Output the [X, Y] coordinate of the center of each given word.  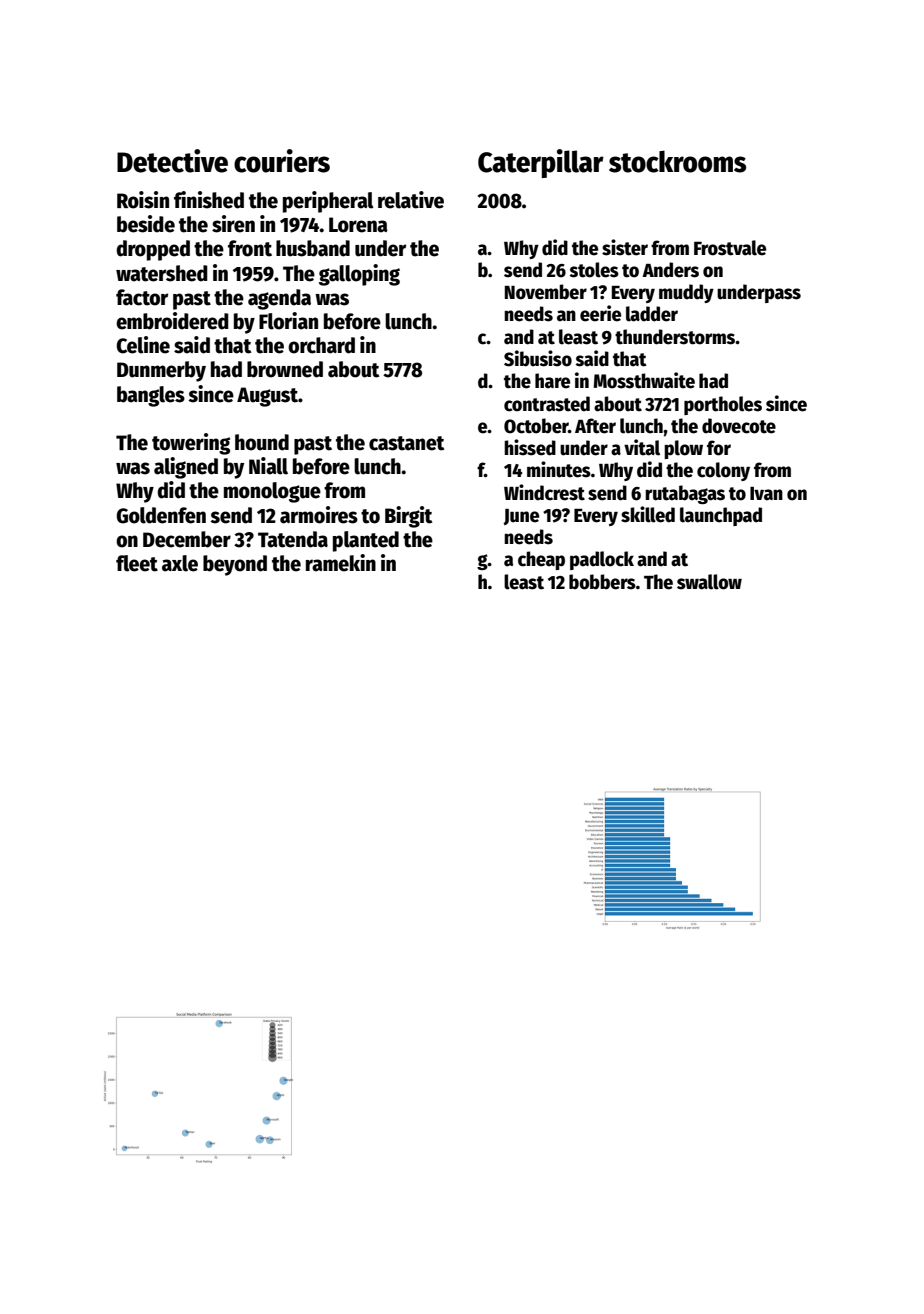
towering [191, 444]
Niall [268, 466]
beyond [235, 565]
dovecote [739, 426]
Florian [288, 321]
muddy [686, 293]
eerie [600, 313]
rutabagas [685, 494]
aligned [186, 468]
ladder [652, 314]
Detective [172, 161]
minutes [559, 469]
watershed [162, 273]
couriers [282, 161]
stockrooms [677, 161]
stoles [594, 270]
